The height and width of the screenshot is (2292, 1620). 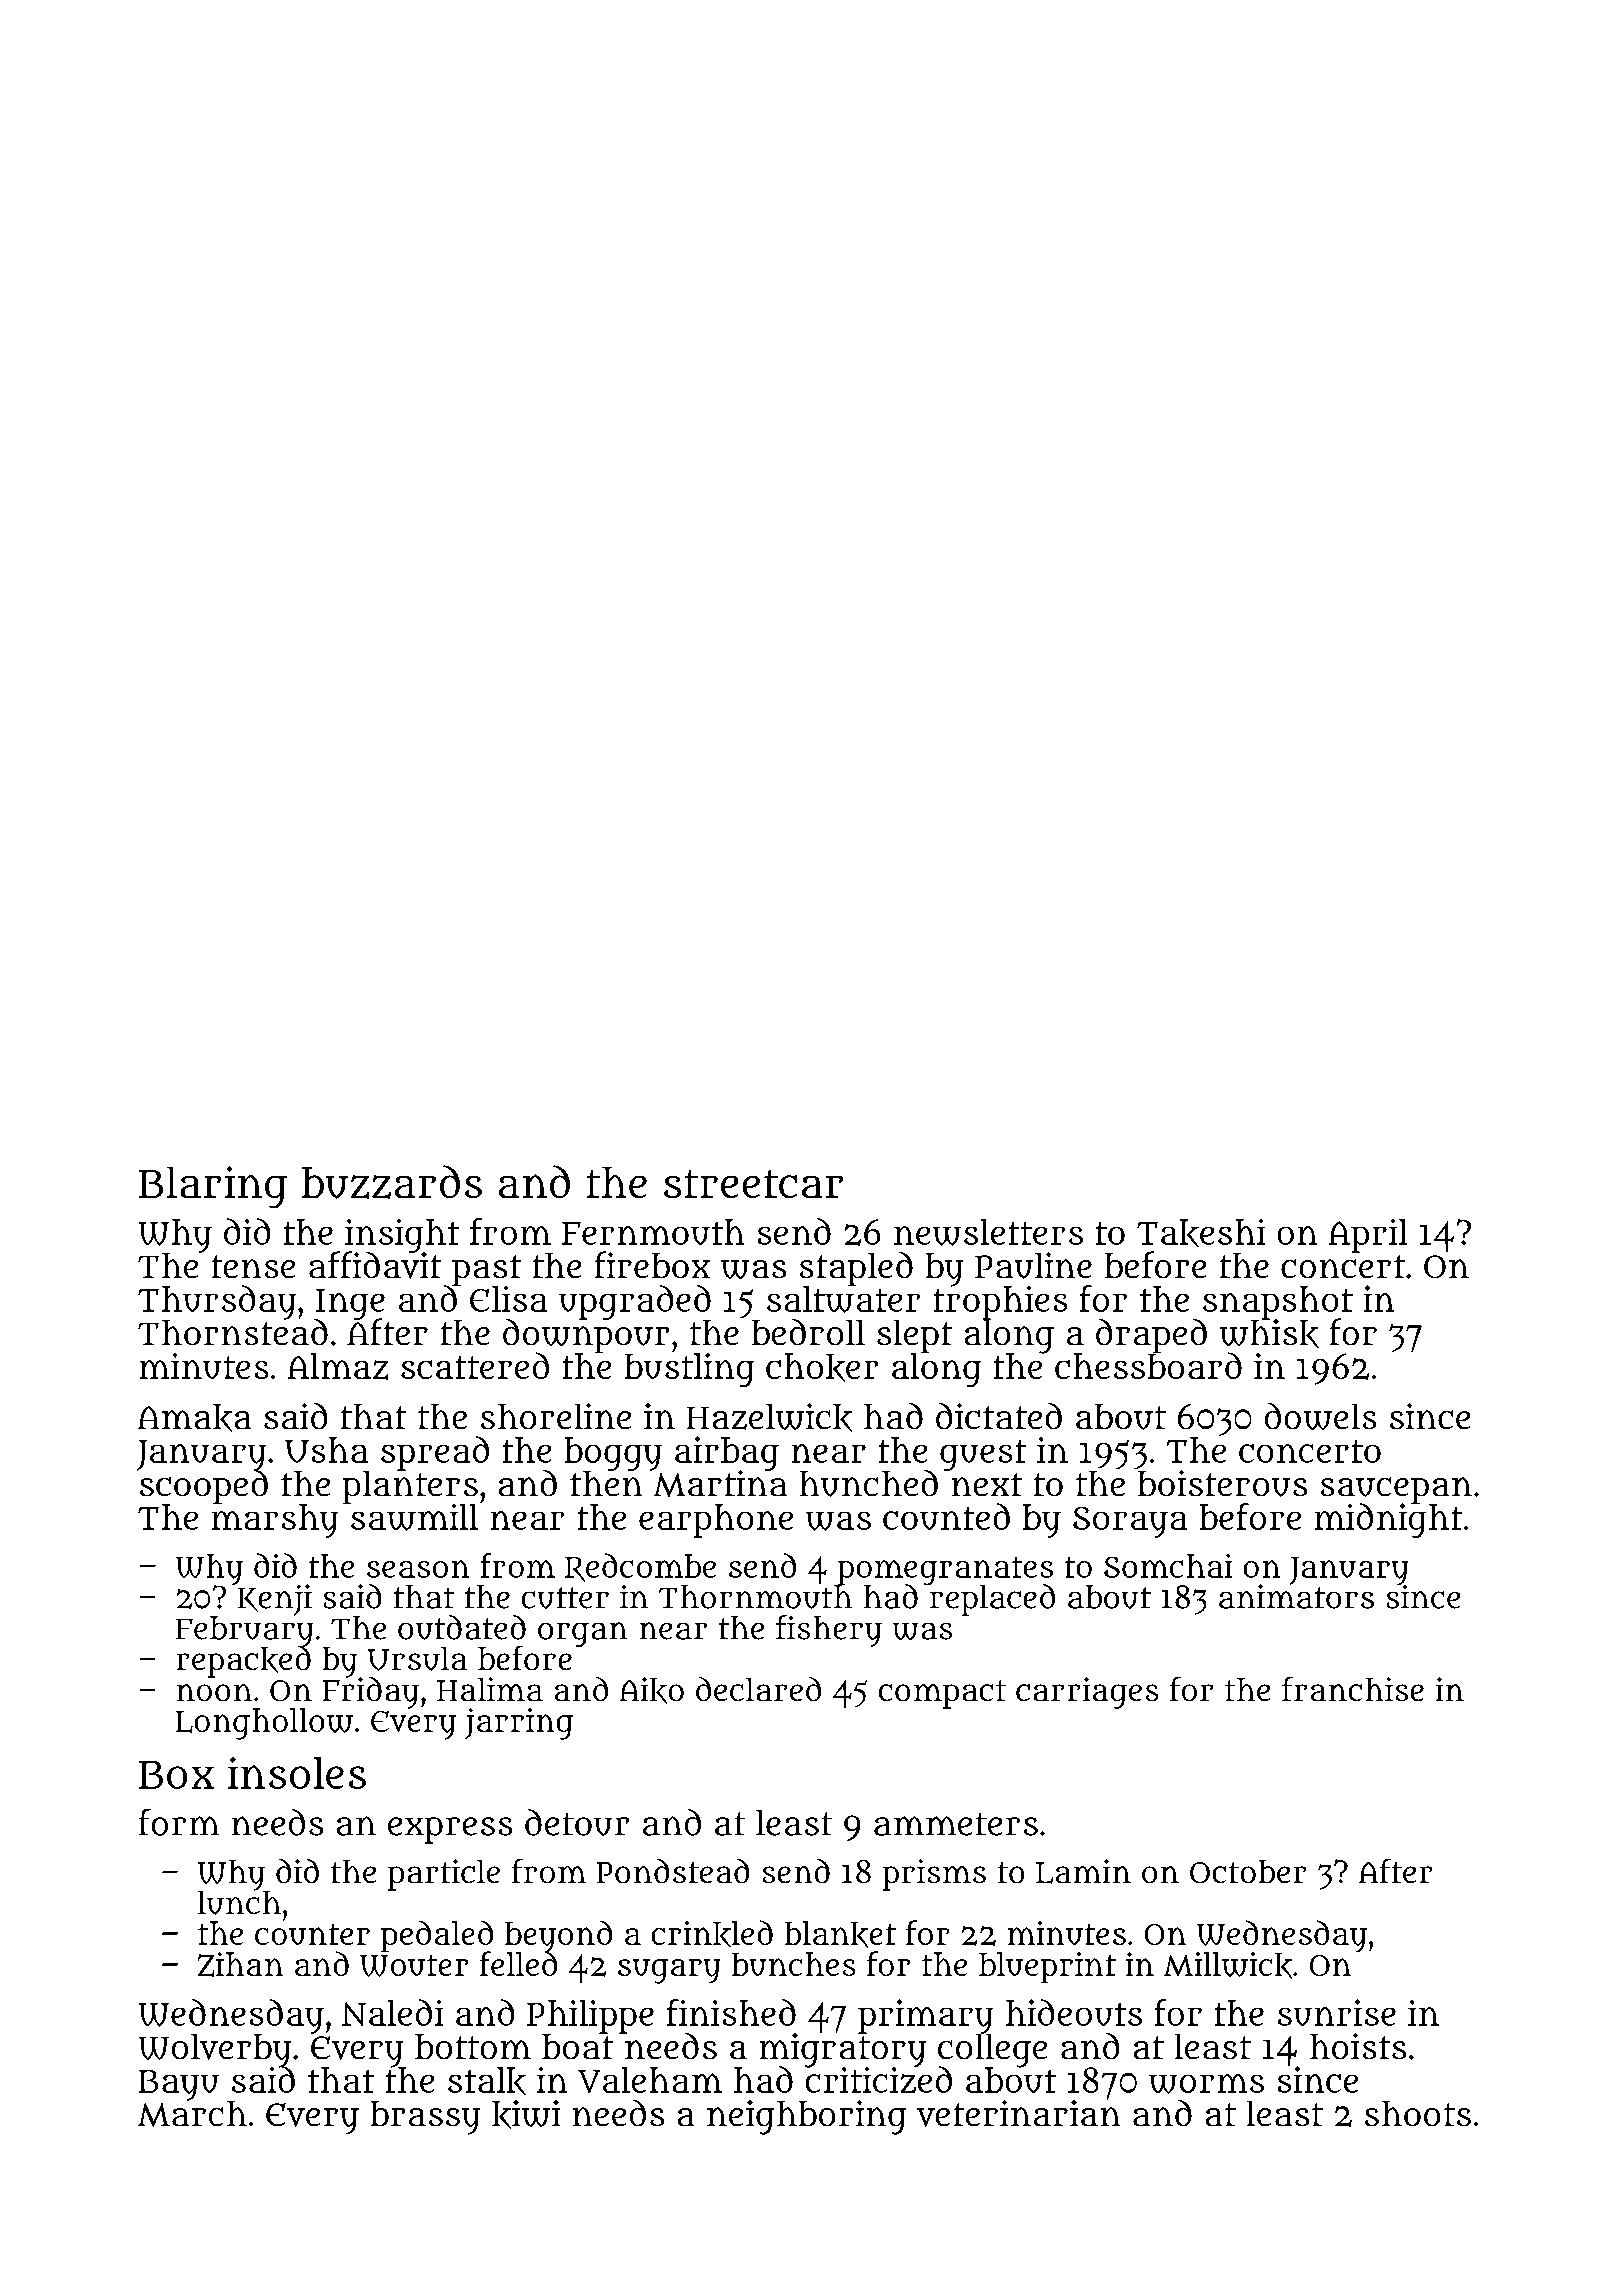 What do you see at coordinates (652, 1264) in the screenshot?
I see `firebox` at bounding box center [652, 1264].
